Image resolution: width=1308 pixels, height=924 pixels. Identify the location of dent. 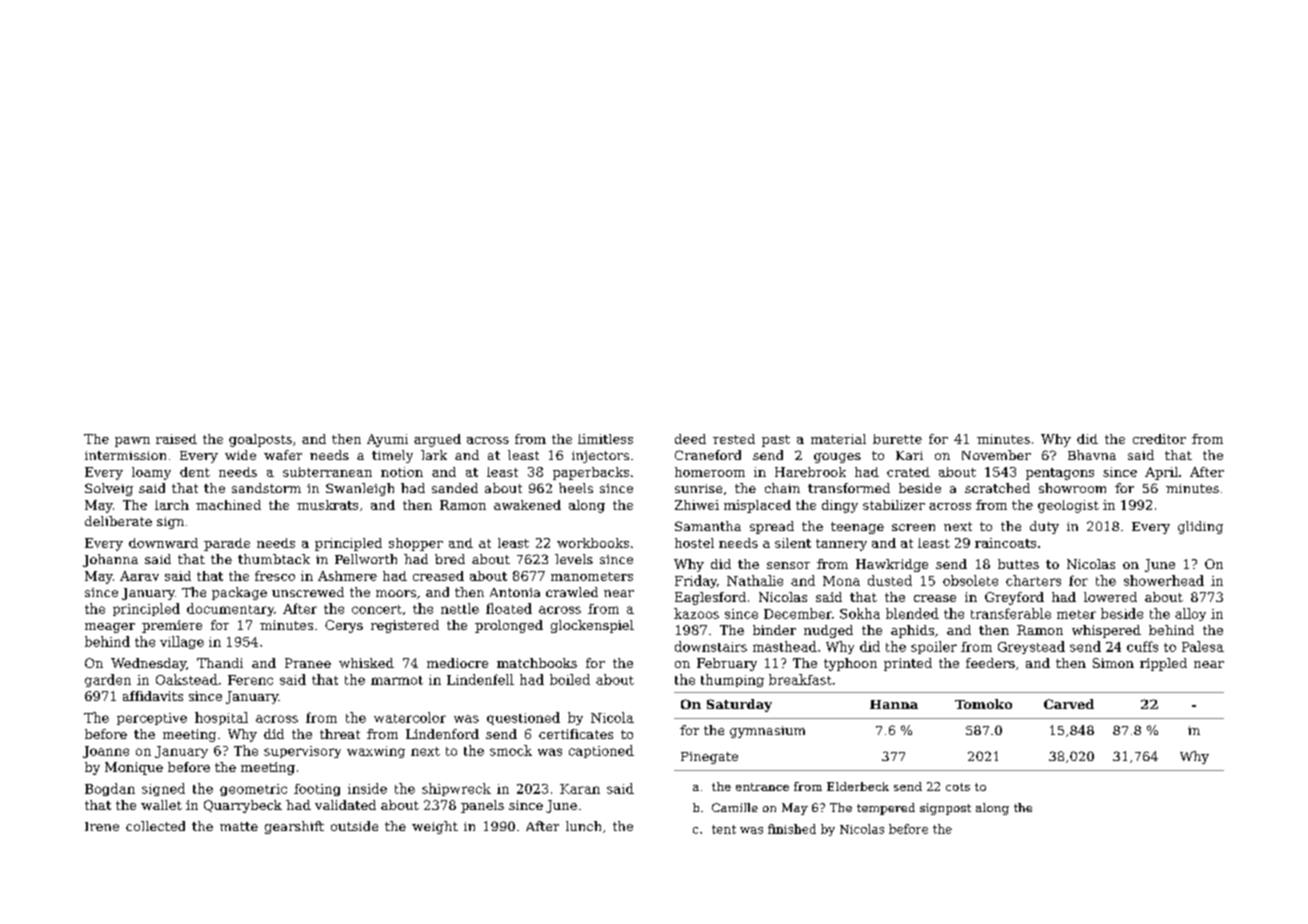
(195, 472).
